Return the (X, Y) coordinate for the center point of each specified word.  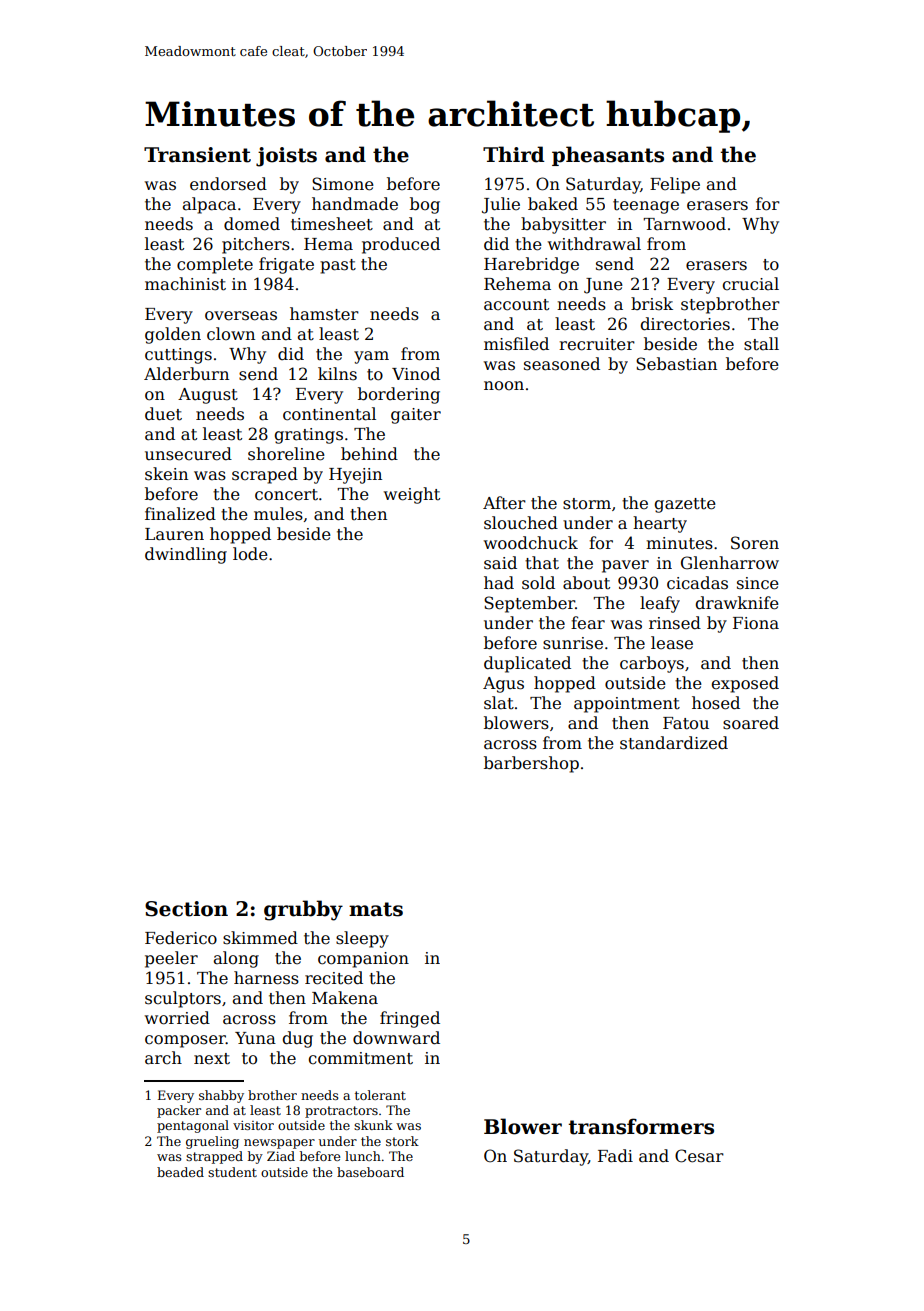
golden (173, 335)
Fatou (686, 723)
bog (425, 205)
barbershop (531, 764)
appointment (627, 705)
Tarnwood (684, 224)
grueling (212, 1142)
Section (186, 909)
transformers (641, 1126)
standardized (674, 743)
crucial (751, 284)
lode (250, 554)
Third (514, 154)
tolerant (380, 1095)
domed (252, 224)
